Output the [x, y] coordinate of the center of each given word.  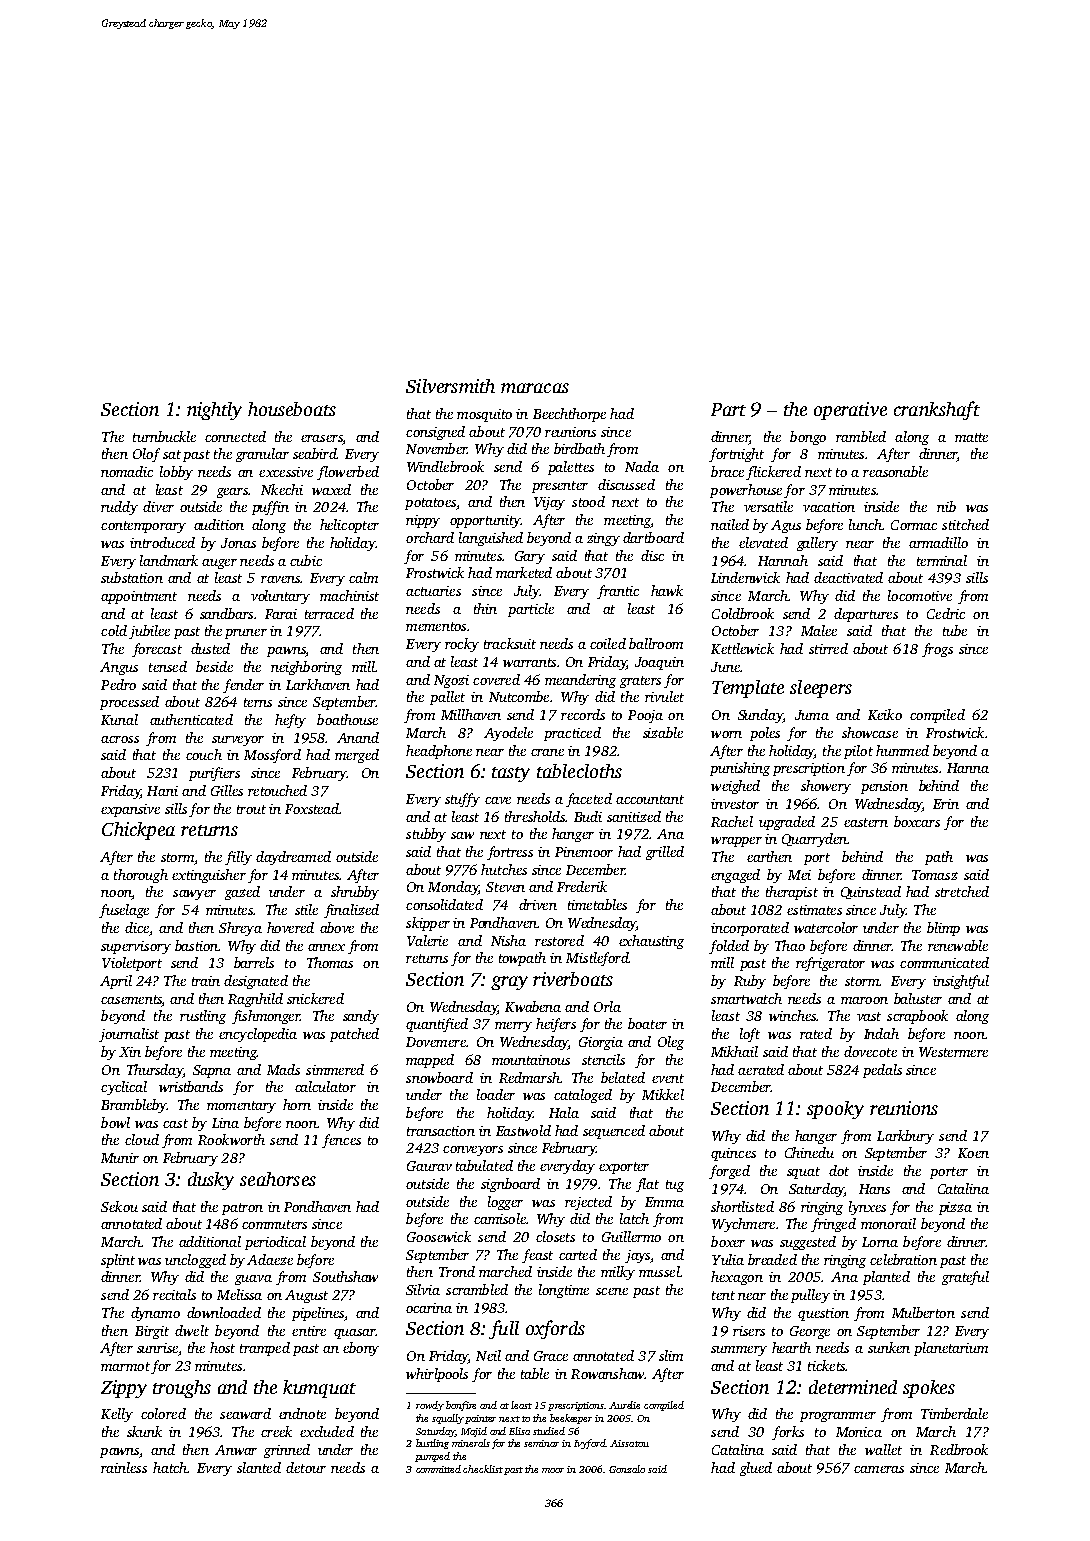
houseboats [292, 409]
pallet [447, 698]
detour [306, 1467]
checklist [483, 1469]
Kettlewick [742, 648]
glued [756, 1469]
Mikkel [663, 1094]
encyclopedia [258, 1035]
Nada [642, 466]
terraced [329, 613]
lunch [865, 524]
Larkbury [905, 1137]
